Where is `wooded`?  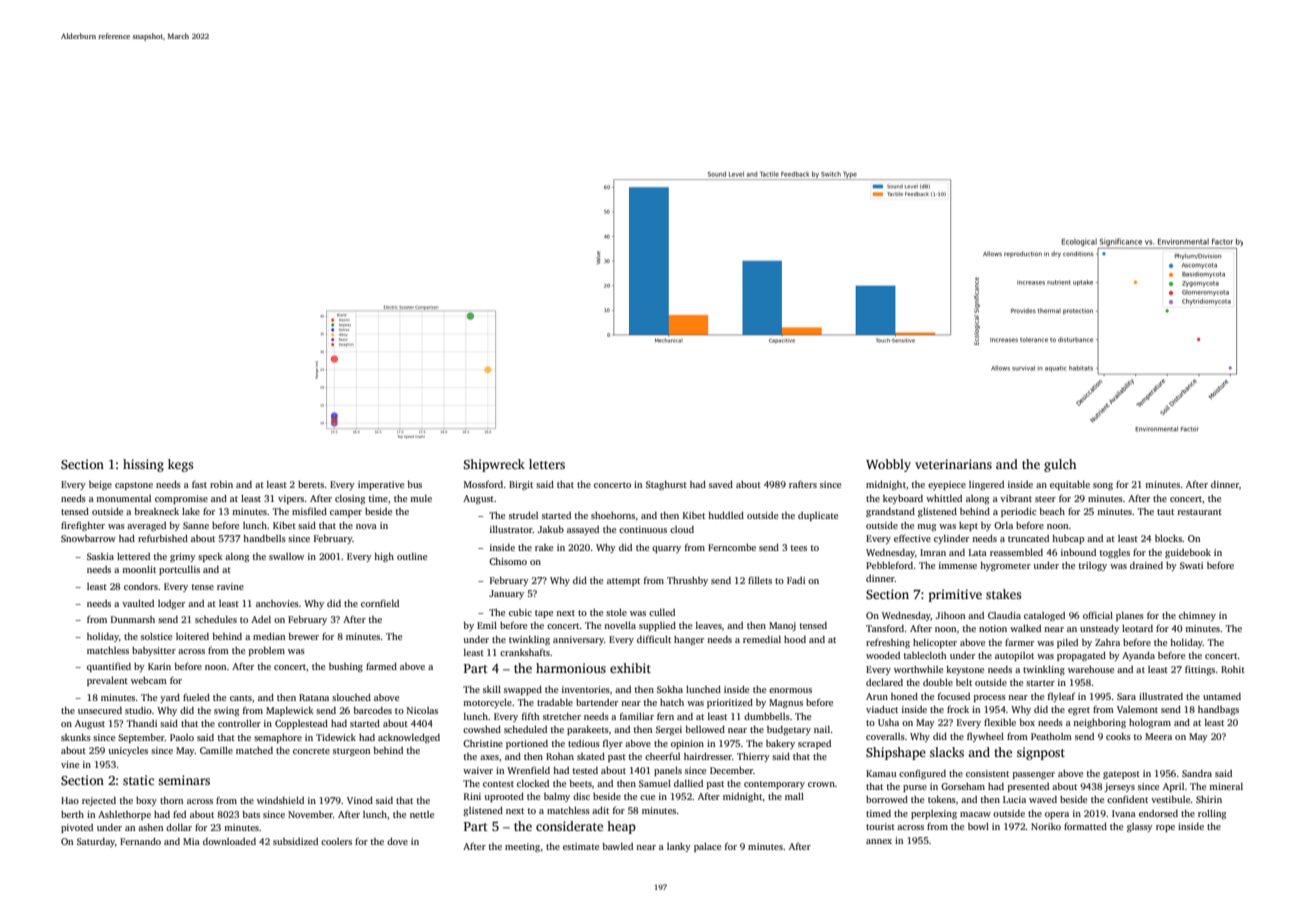
wooded is located at coordinates (883, 655).
